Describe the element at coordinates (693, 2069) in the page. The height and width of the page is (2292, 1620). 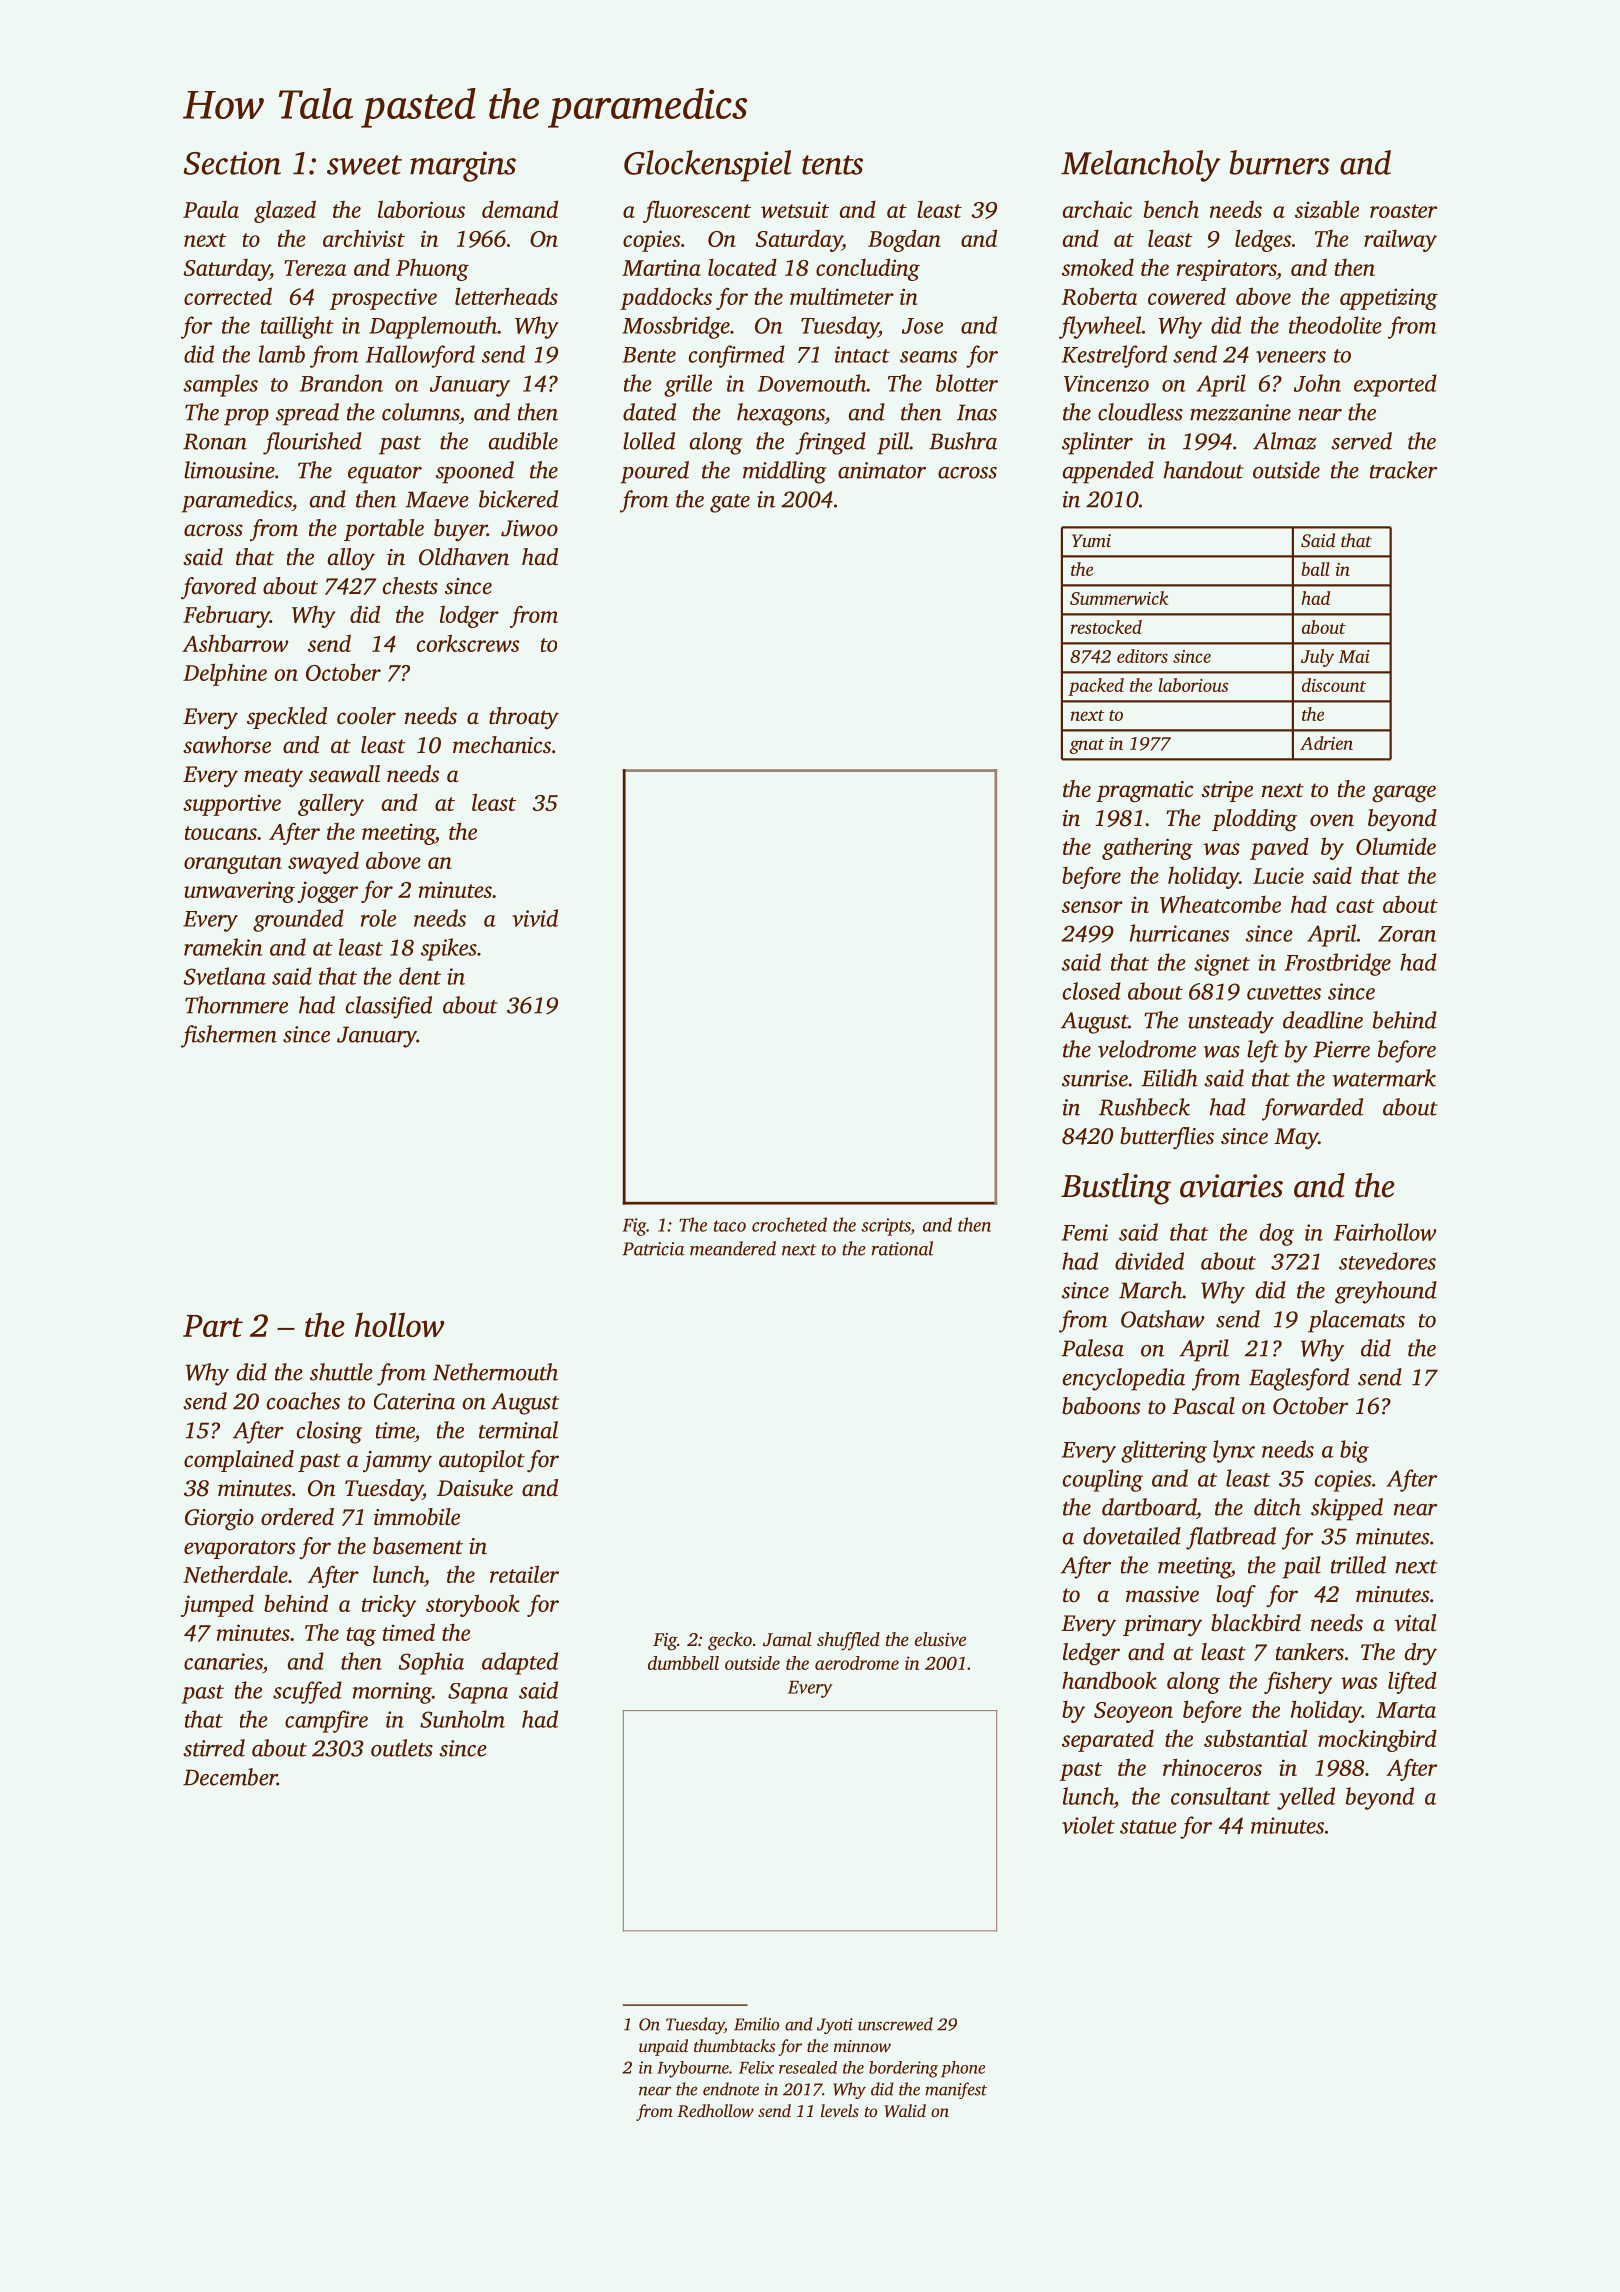
I see `Ivybourne` at that location.
